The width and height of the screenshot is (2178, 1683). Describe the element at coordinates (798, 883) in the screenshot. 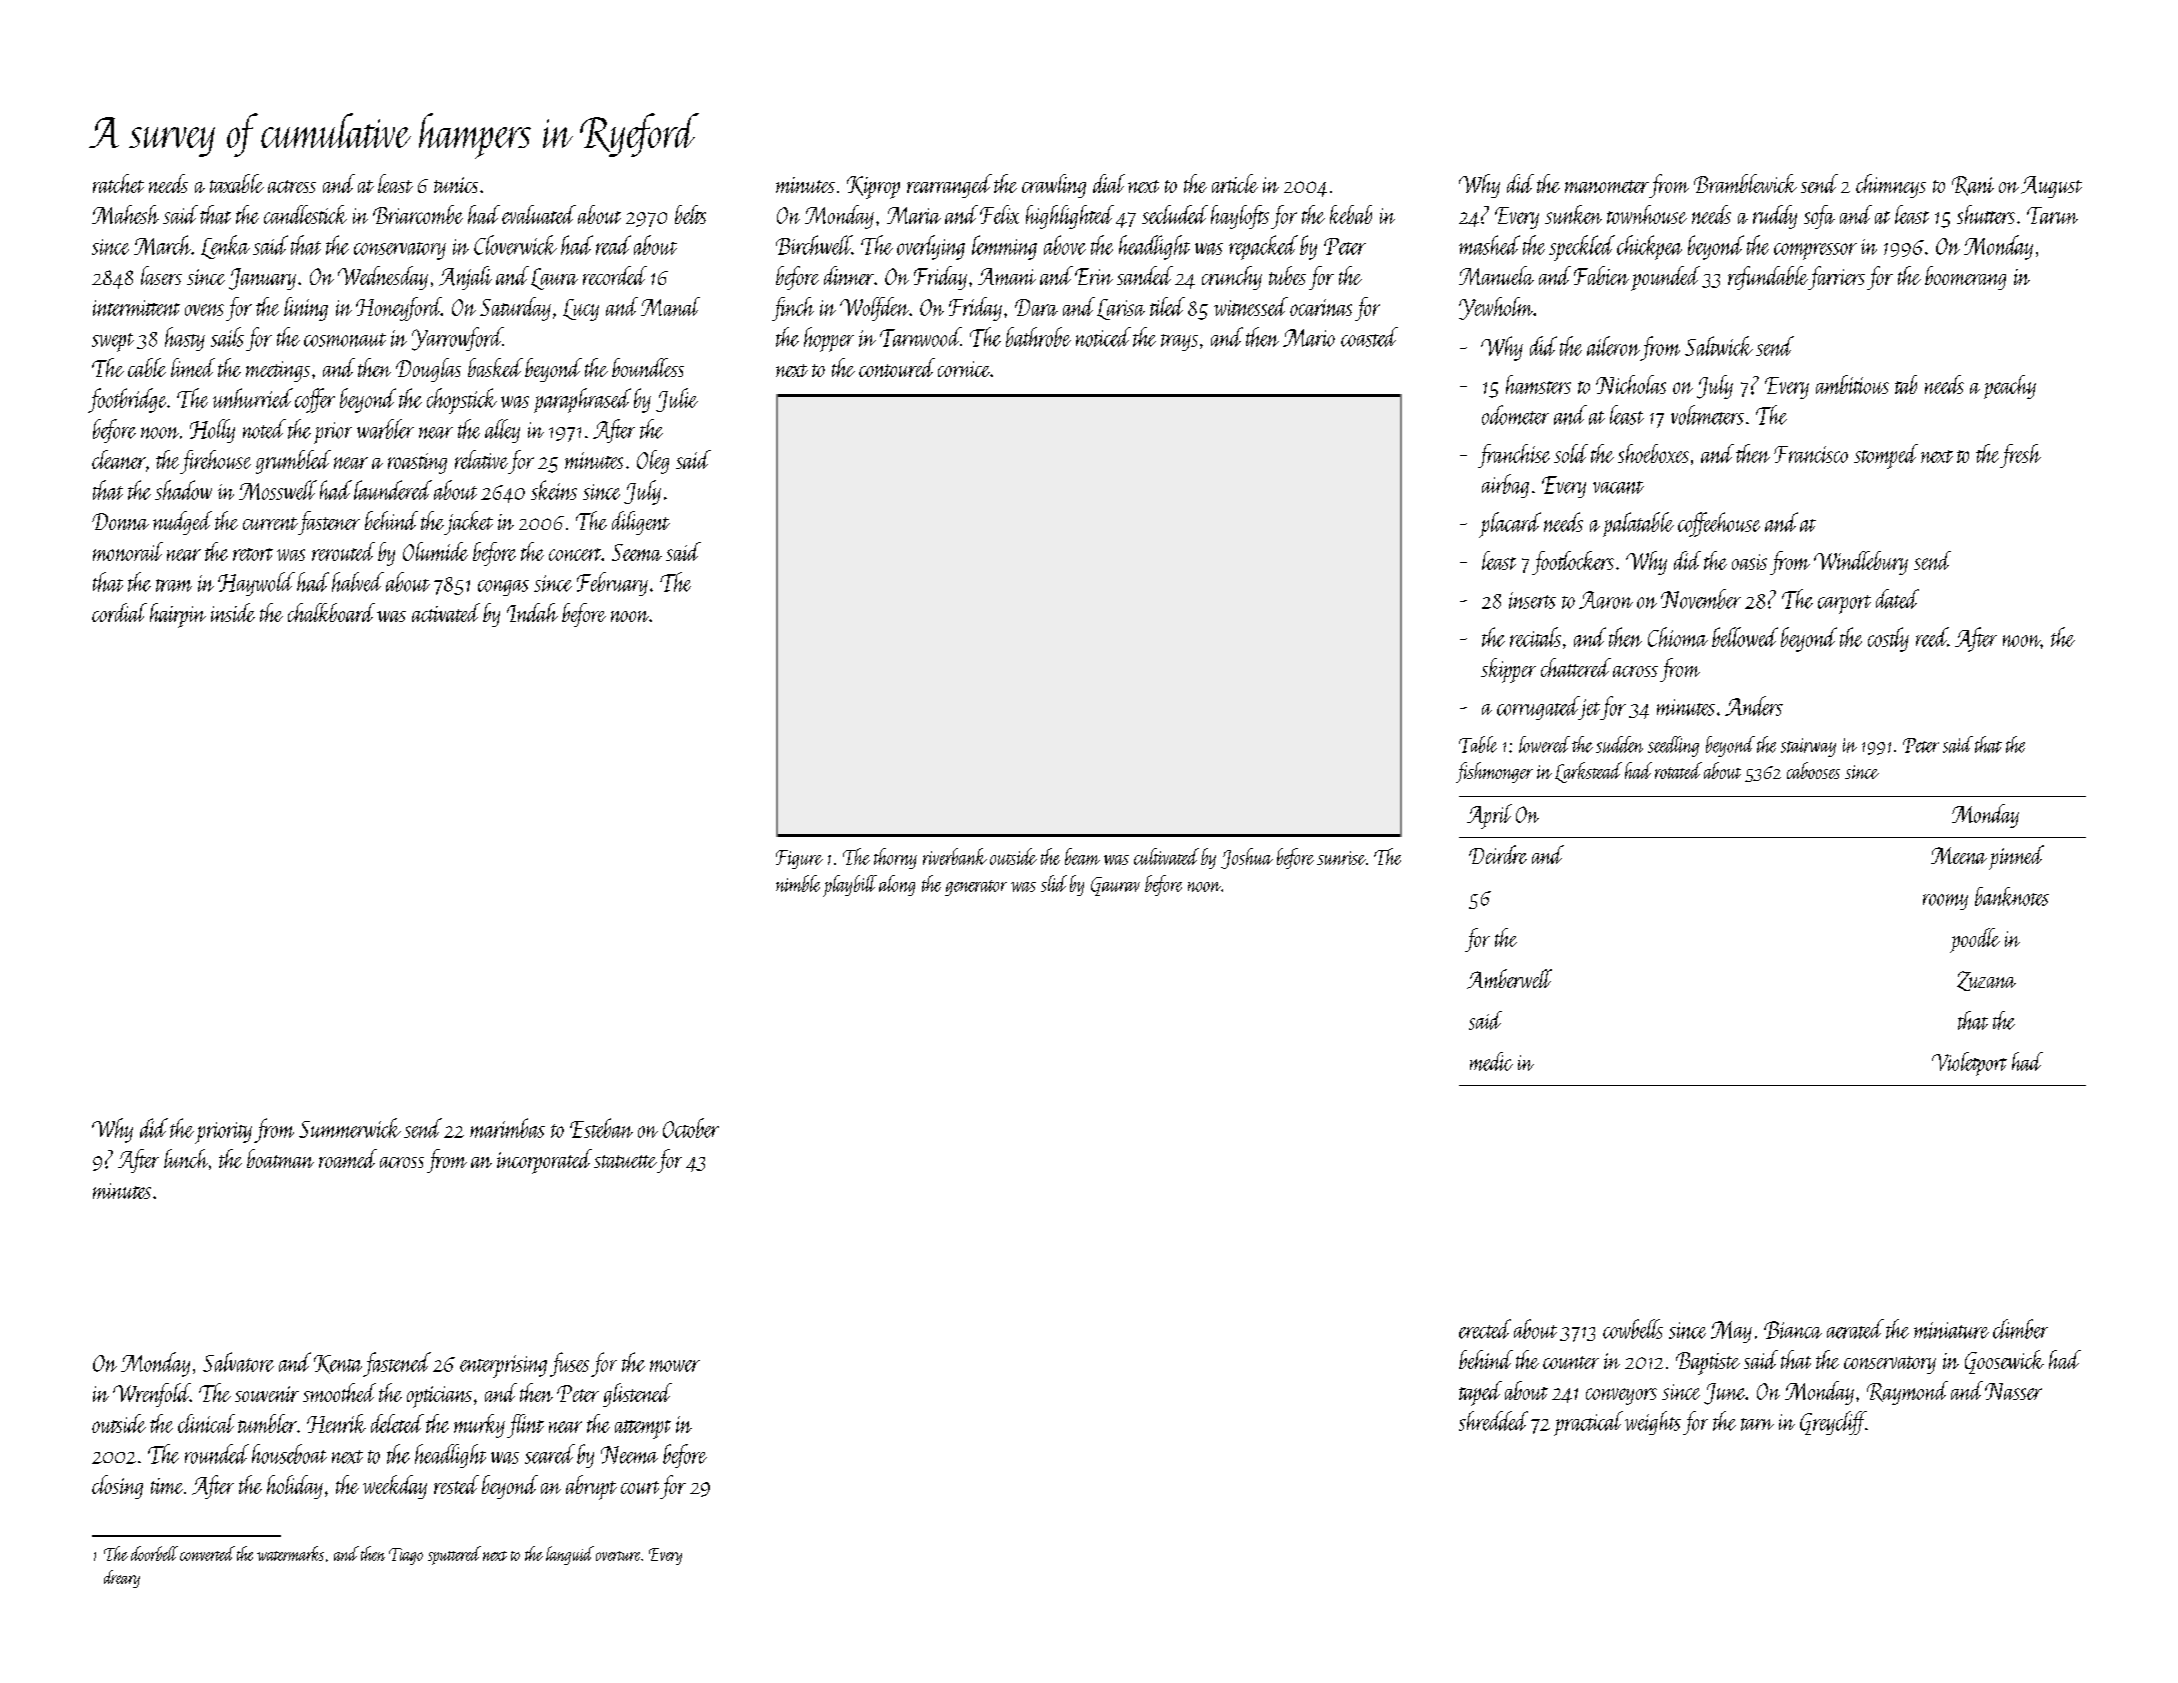

I see `nimble` at that location.
